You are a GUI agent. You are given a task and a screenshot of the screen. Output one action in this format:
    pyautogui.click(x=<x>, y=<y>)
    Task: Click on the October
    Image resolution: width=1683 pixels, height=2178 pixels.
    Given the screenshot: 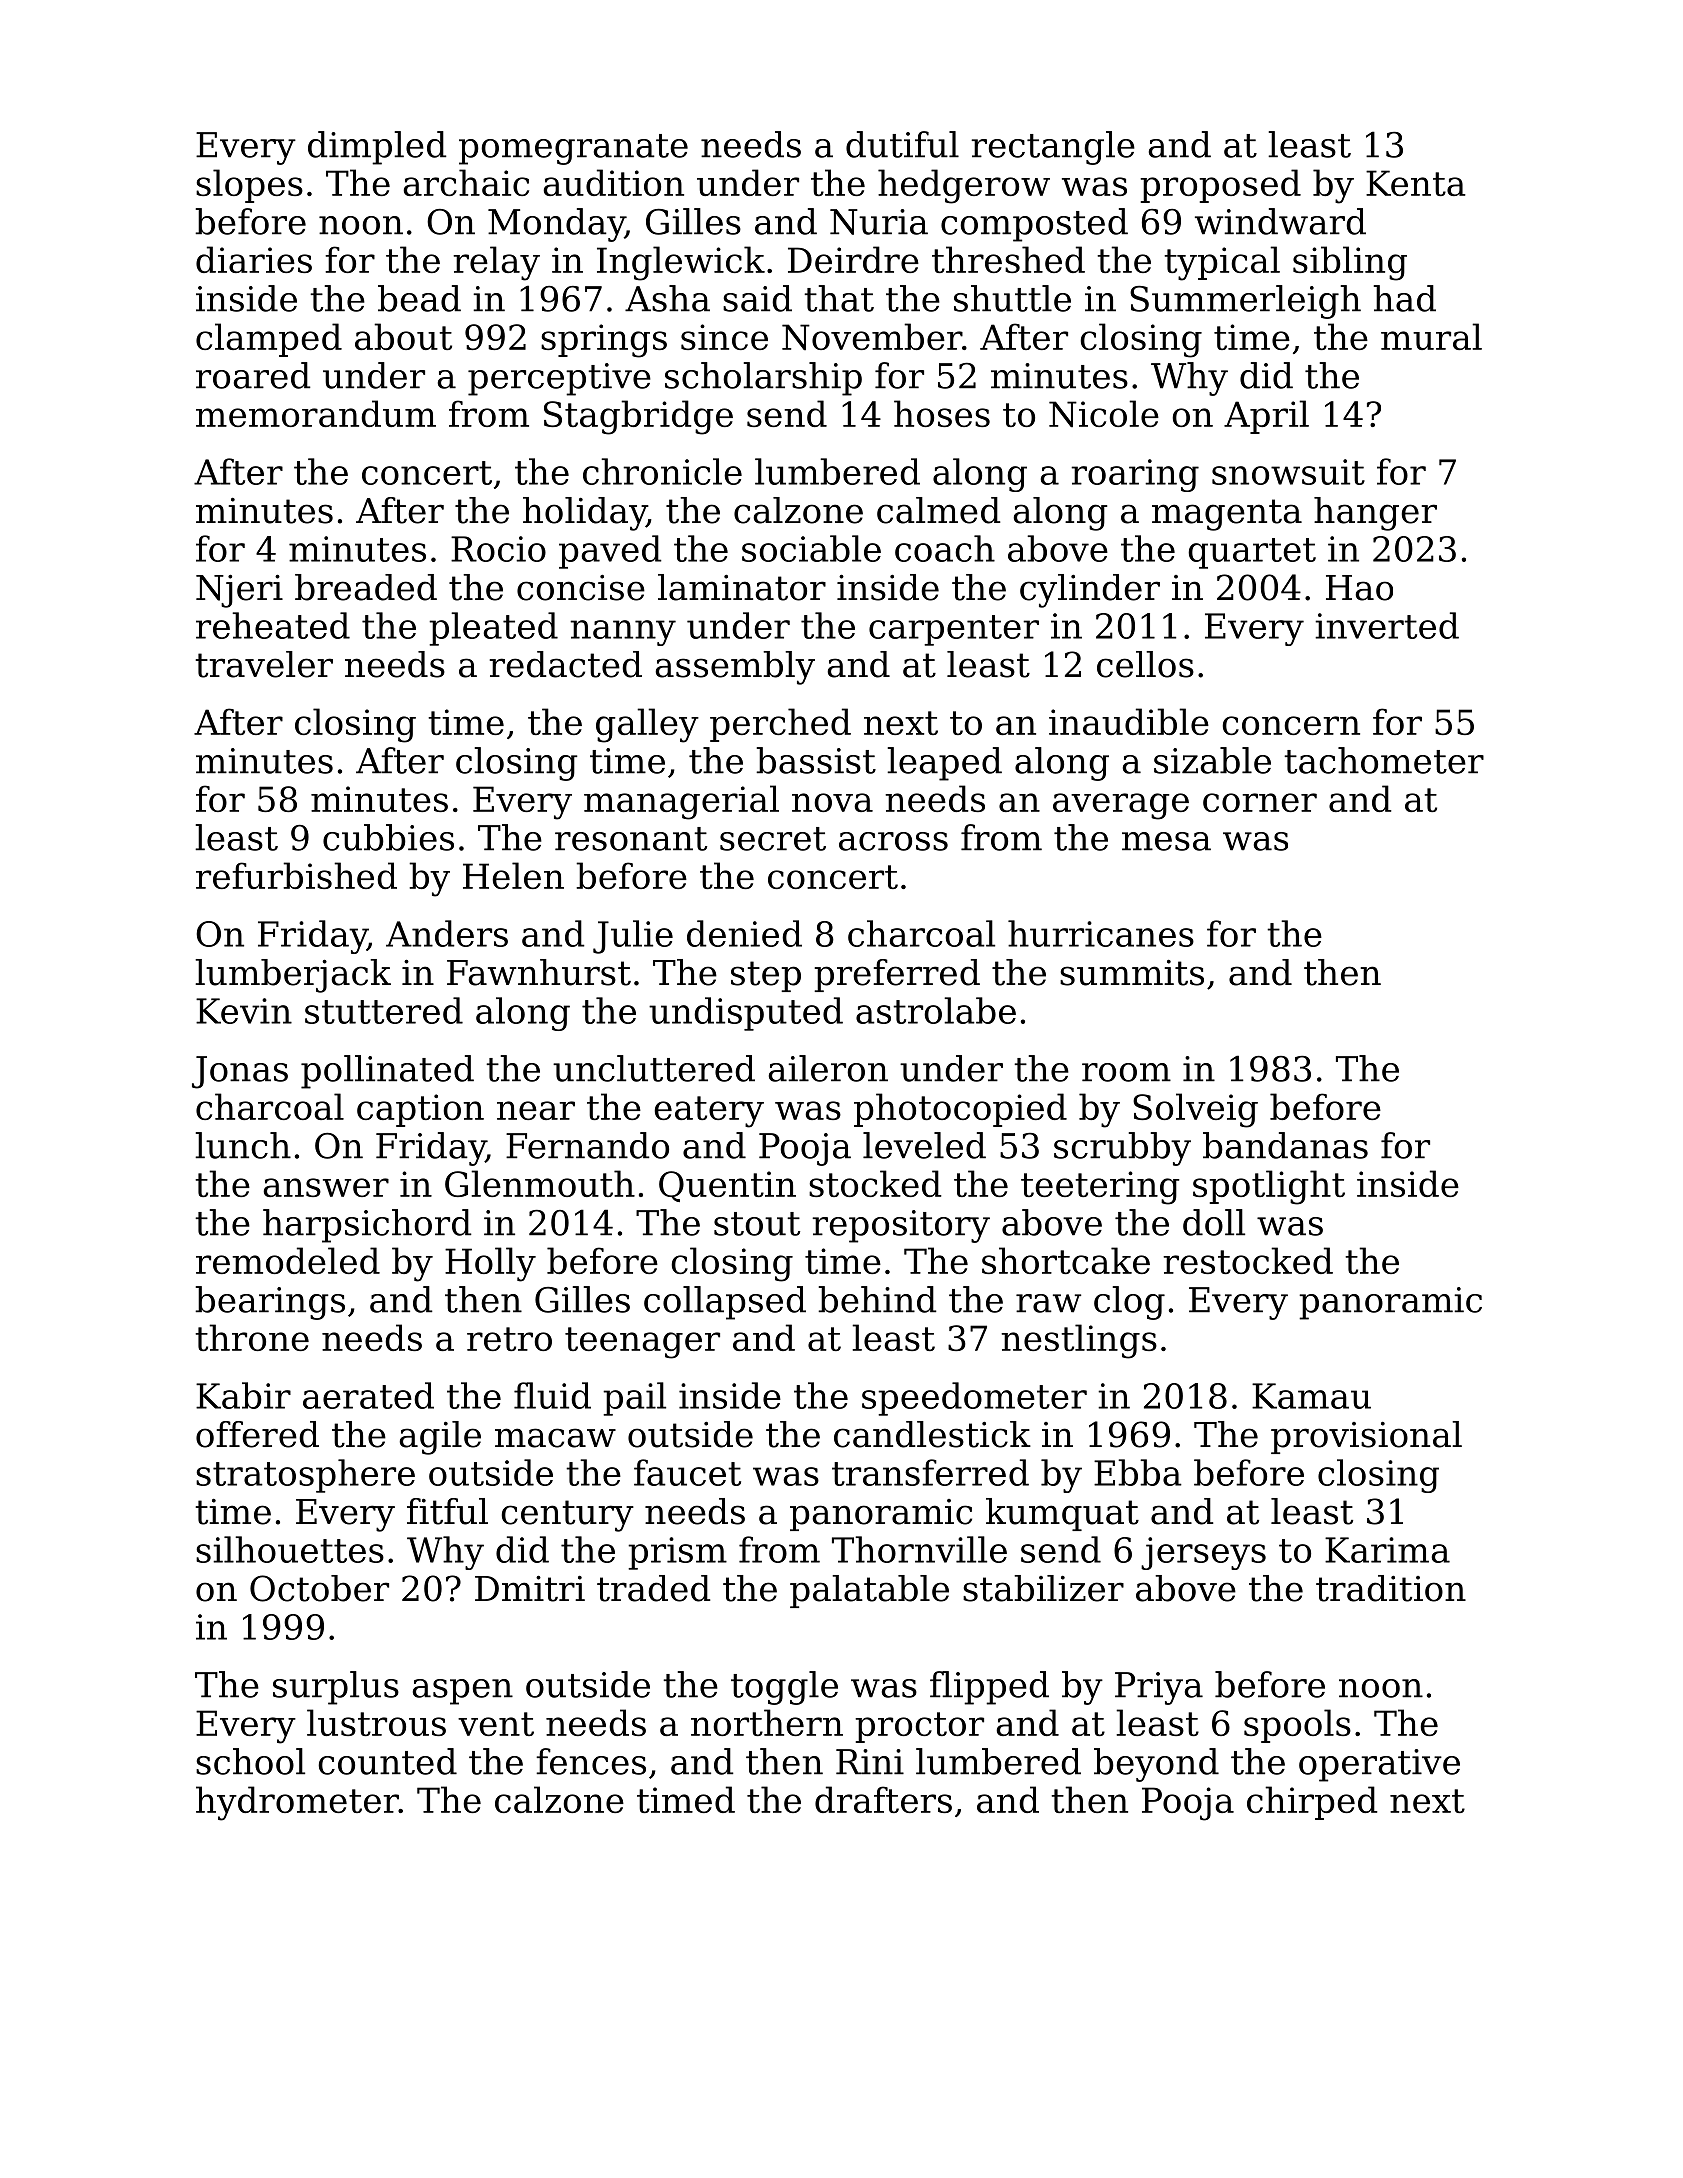 What is the action you would take?
    pyautogui.click(x=319, y=1588)
